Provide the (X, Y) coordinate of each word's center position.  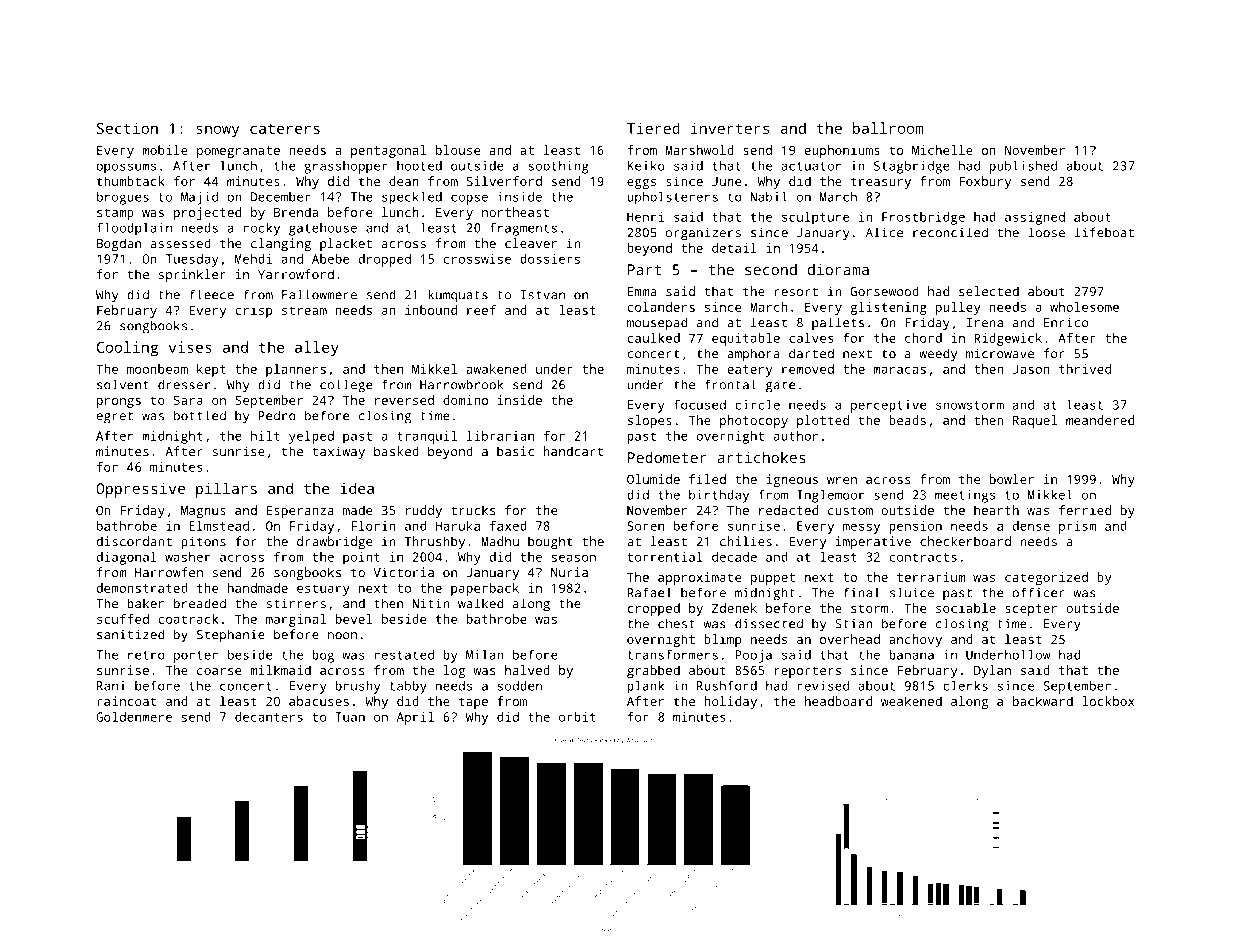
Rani (111, 686)
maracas (899, 370)
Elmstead (219, 526)
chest (676, 623)
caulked (653, 338)
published (1023, 167)
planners (296, 370)
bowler (1011, 479)
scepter (1031, 610)
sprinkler (192, 275)
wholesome (1084, 307)
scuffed (123, 619)
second (771, 270)
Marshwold (700, 150)
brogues (123, 198)
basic (515, 451)
